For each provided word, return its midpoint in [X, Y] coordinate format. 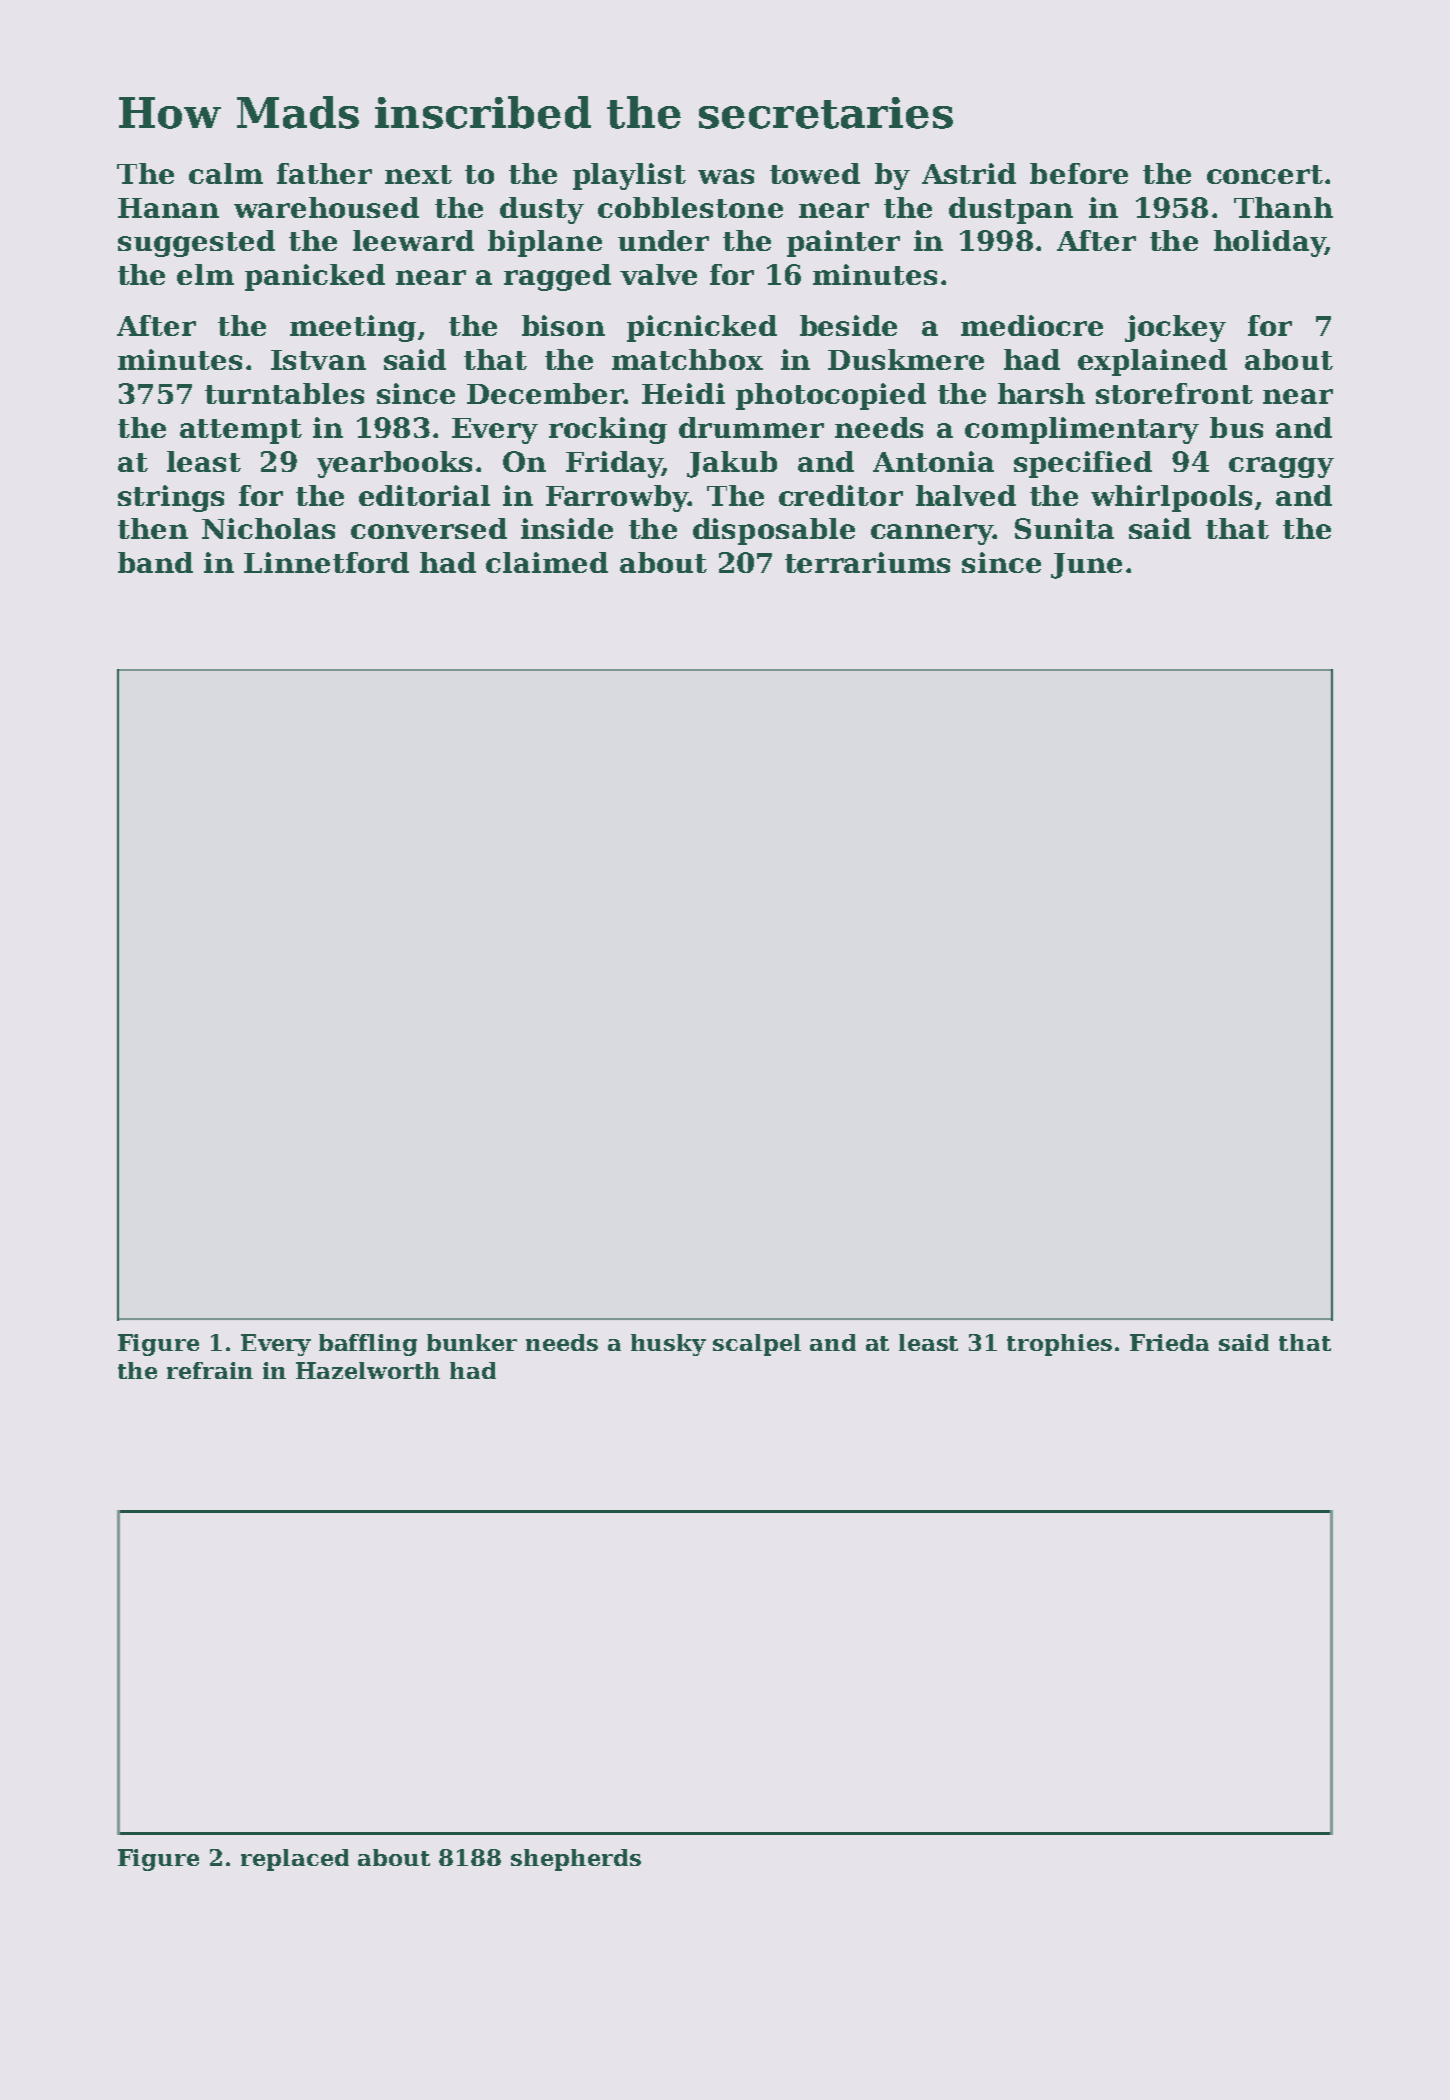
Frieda [1169, 1342]
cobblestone [690, 207]
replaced [295, 1860]
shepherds [576, 1860]
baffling [368, 1345]
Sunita [1064, 528]
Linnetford [326, 562]
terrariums [867, 562]
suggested [196, 243]
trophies [1059, 1345]
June [1086, 566]
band [155, 562]
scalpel [757, 1345]
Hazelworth [368, 1370]
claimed [547, 562]
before [1079, 173]
